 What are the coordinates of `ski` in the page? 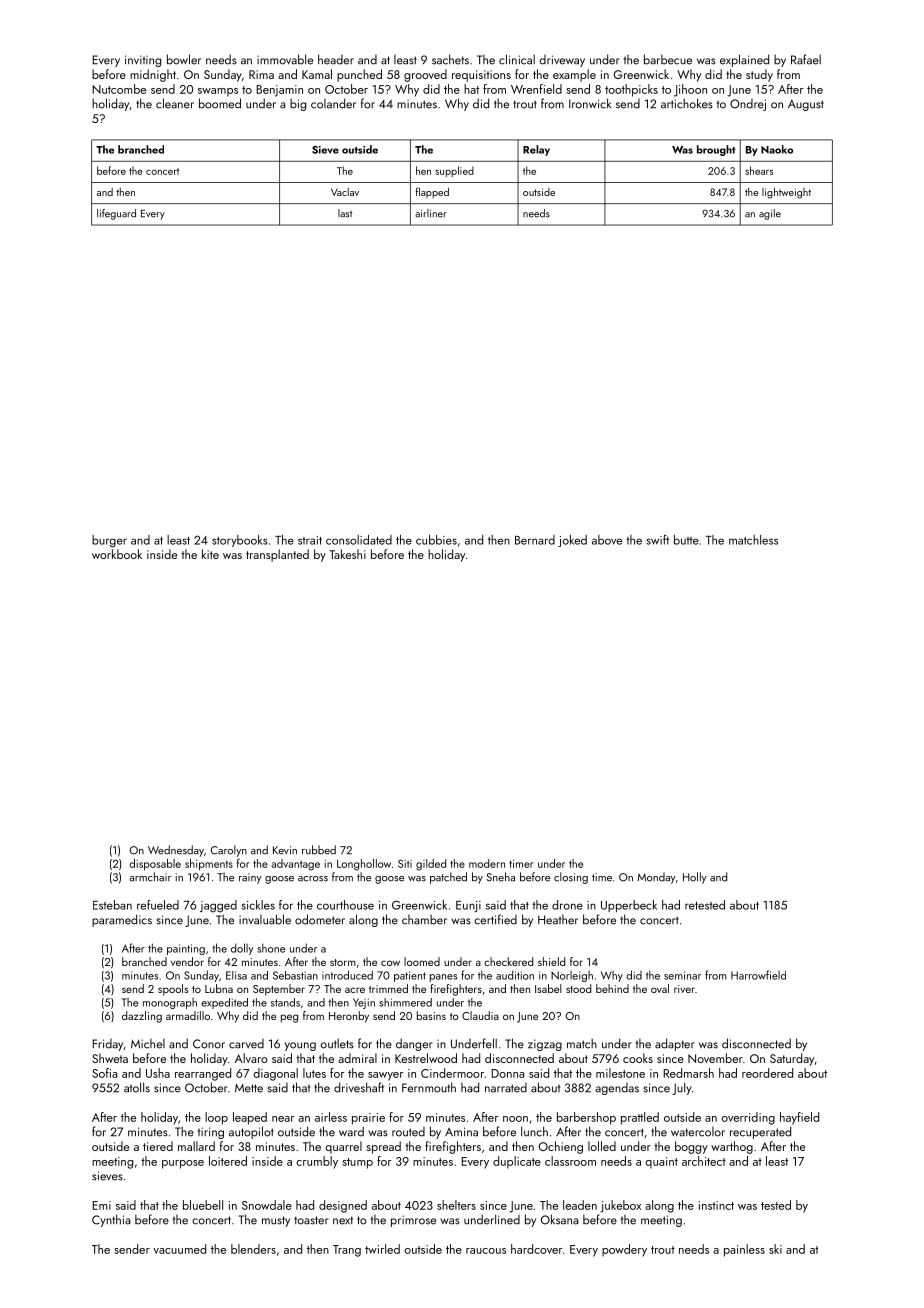 It's located at (775, 1249).
